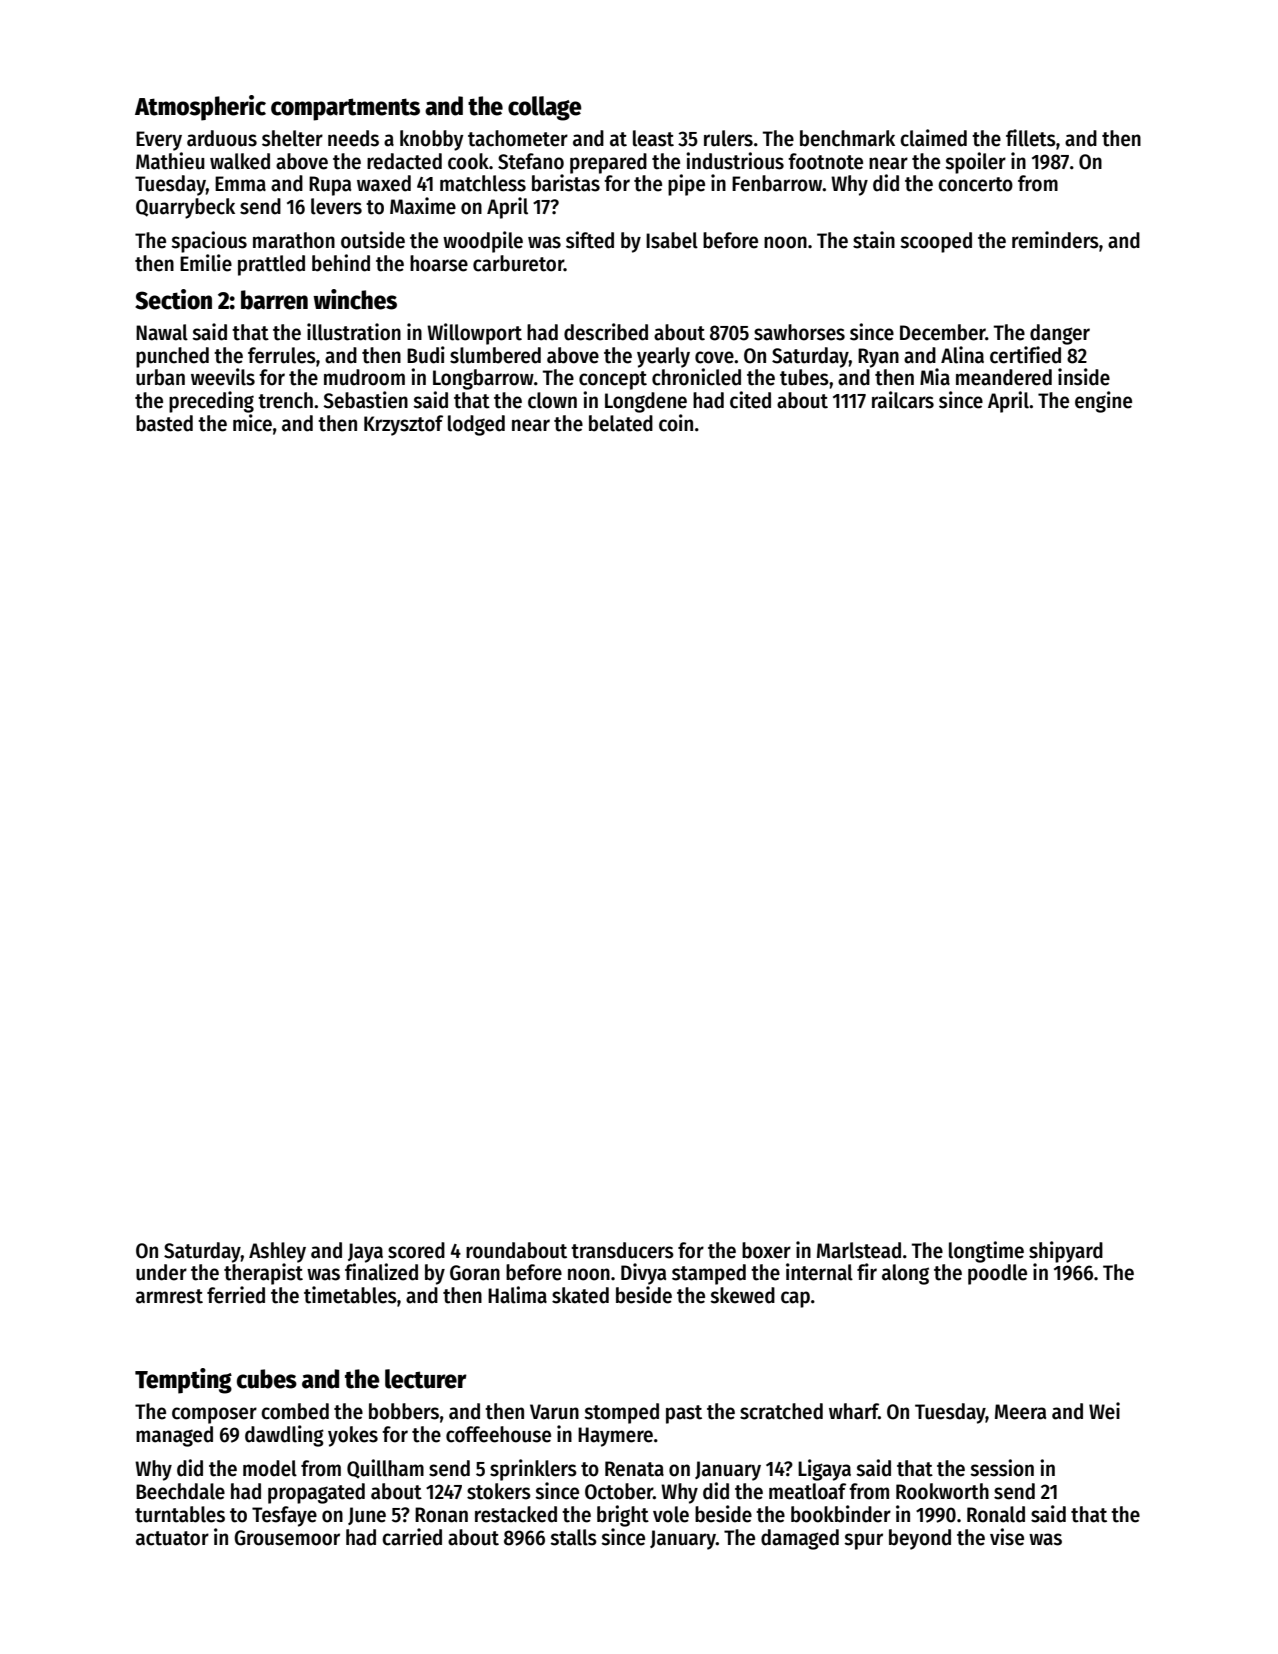 The width and height of the image is (1278, 1654). I want to click on engine, so click(1103, 402).
